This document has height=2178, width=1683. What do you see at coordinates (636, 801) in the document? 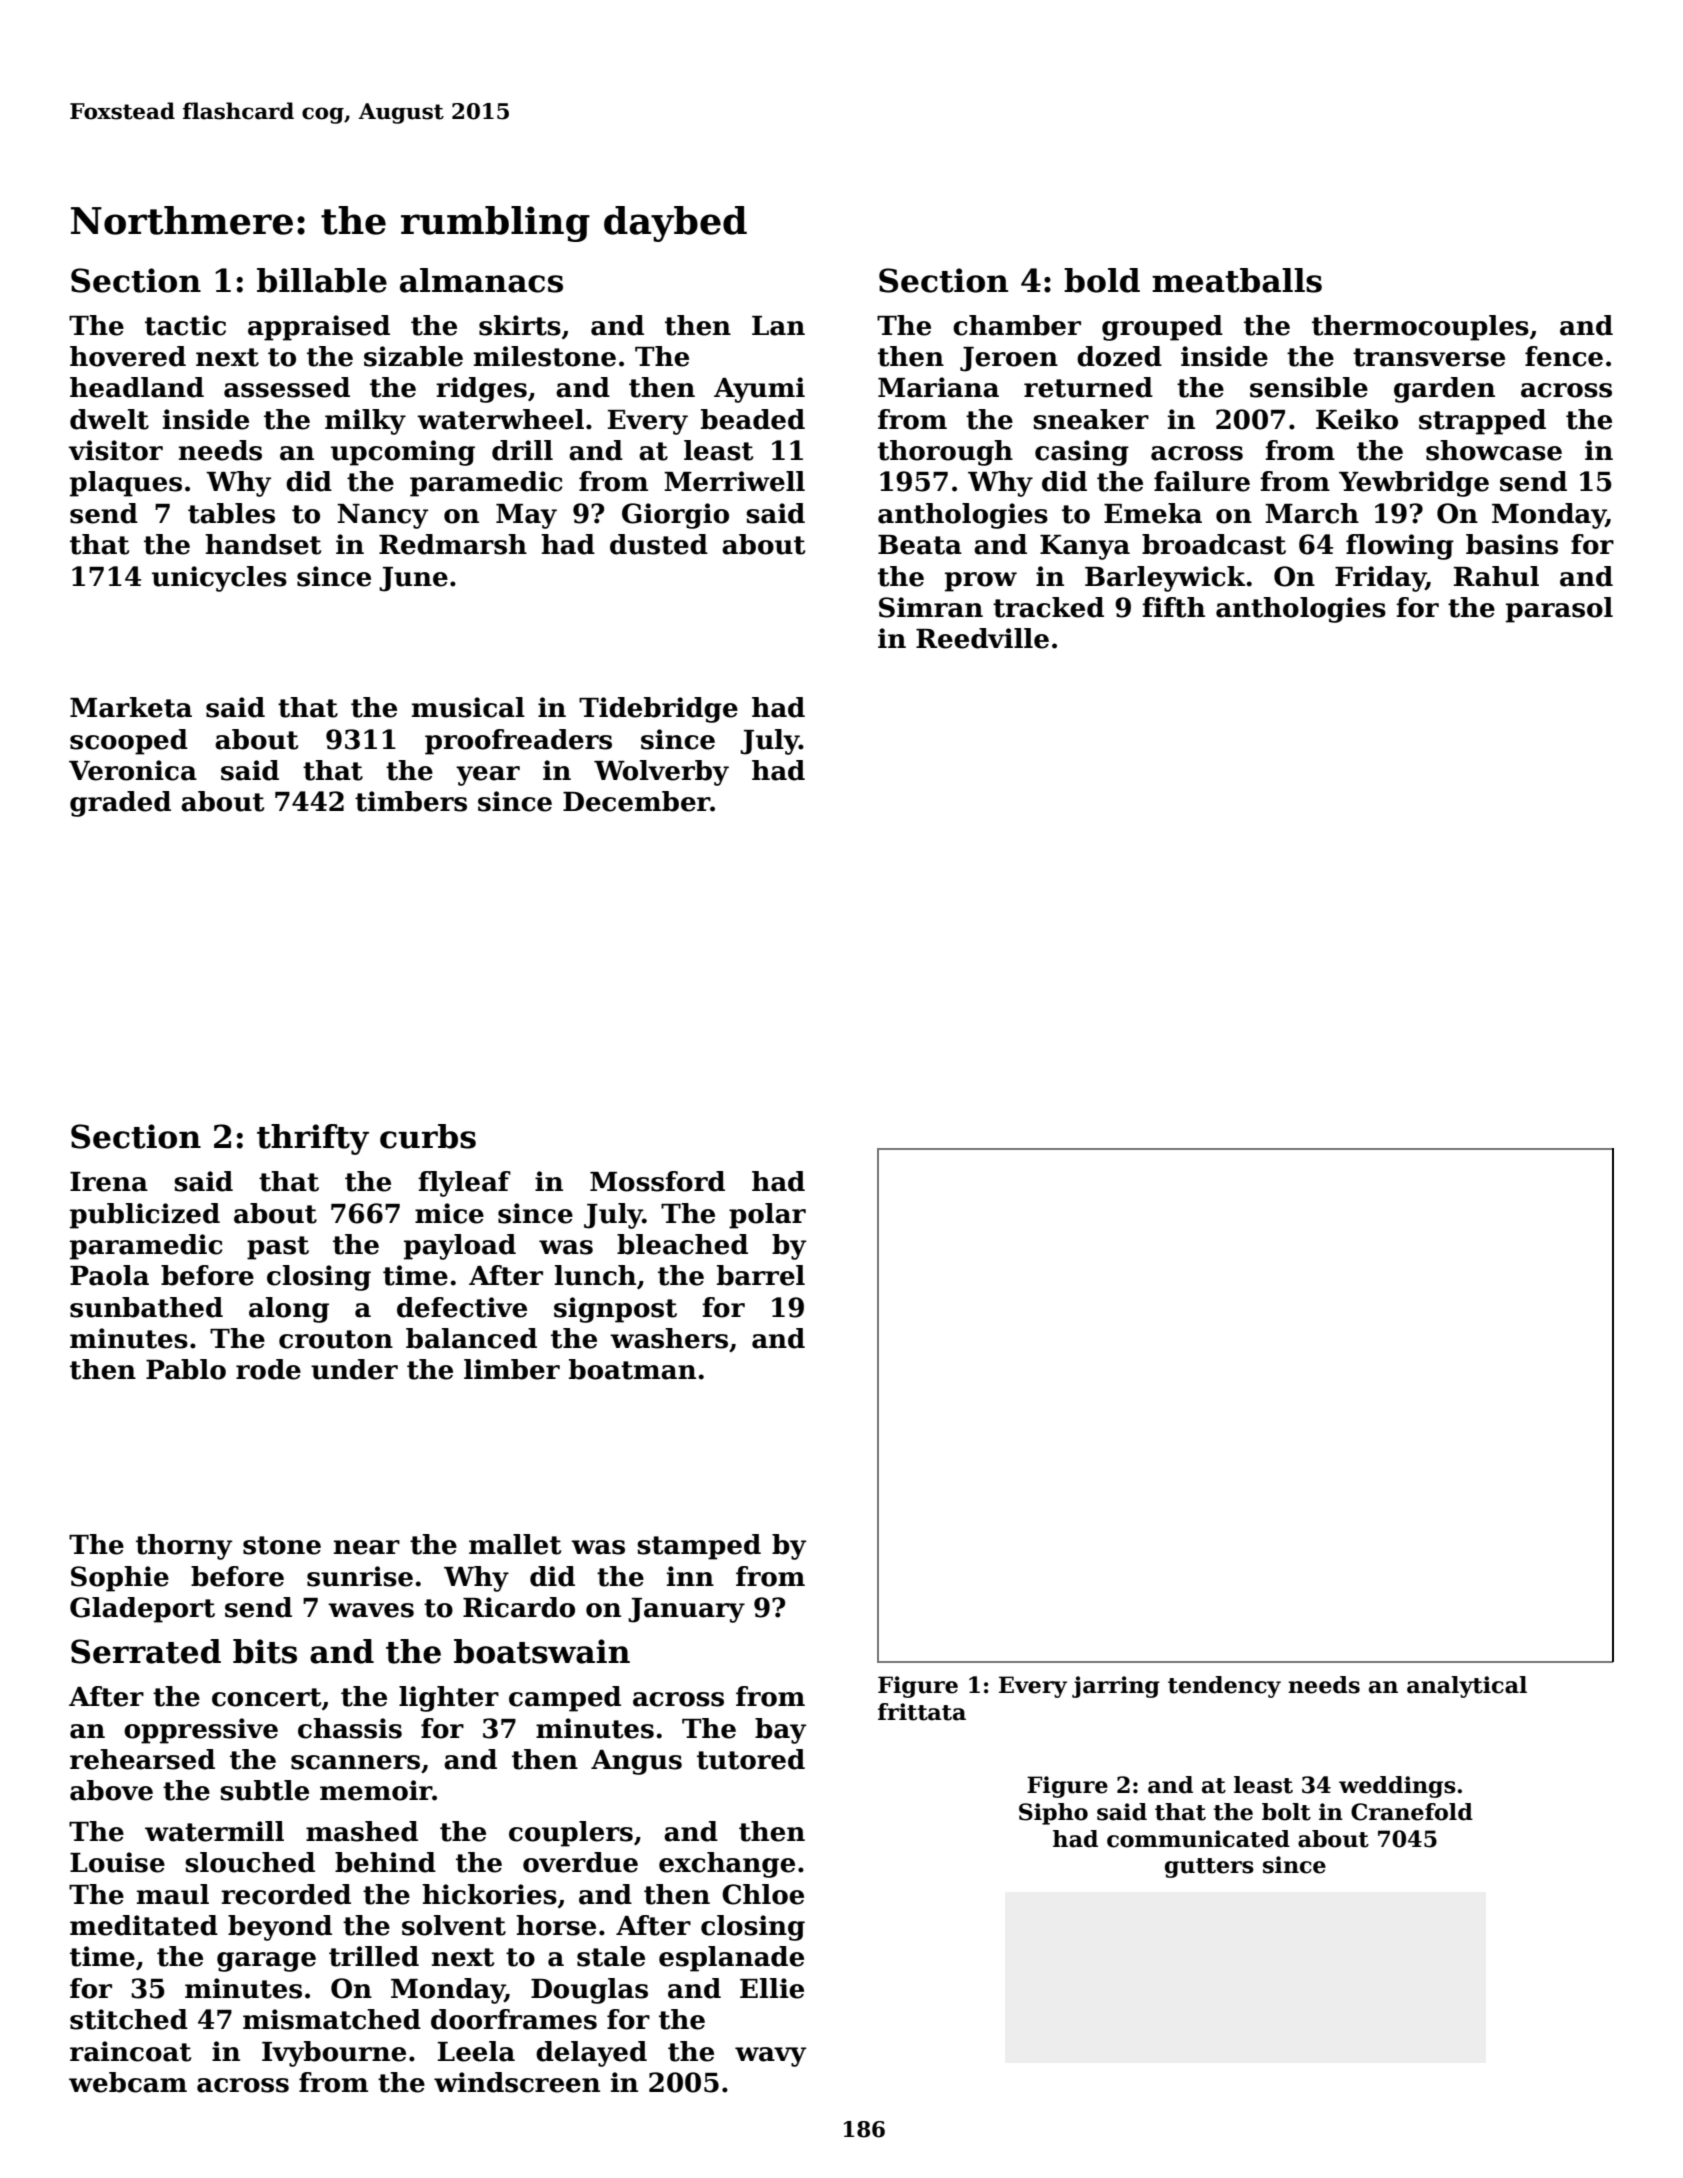
I see `December` at bounding box center [636, 801].
